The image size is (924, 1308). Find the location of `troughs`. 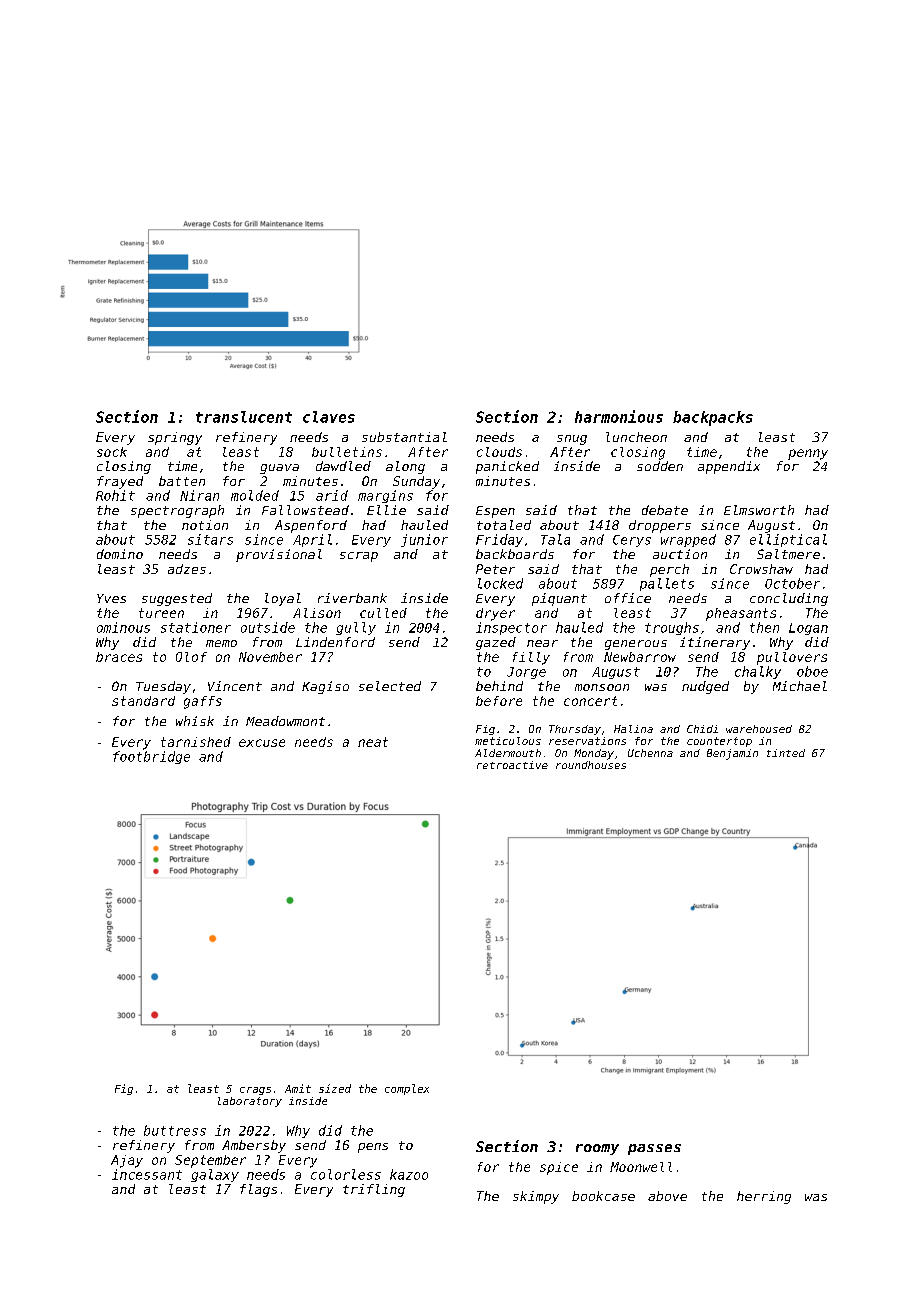

troughs is located at coordinates (672, 628).
